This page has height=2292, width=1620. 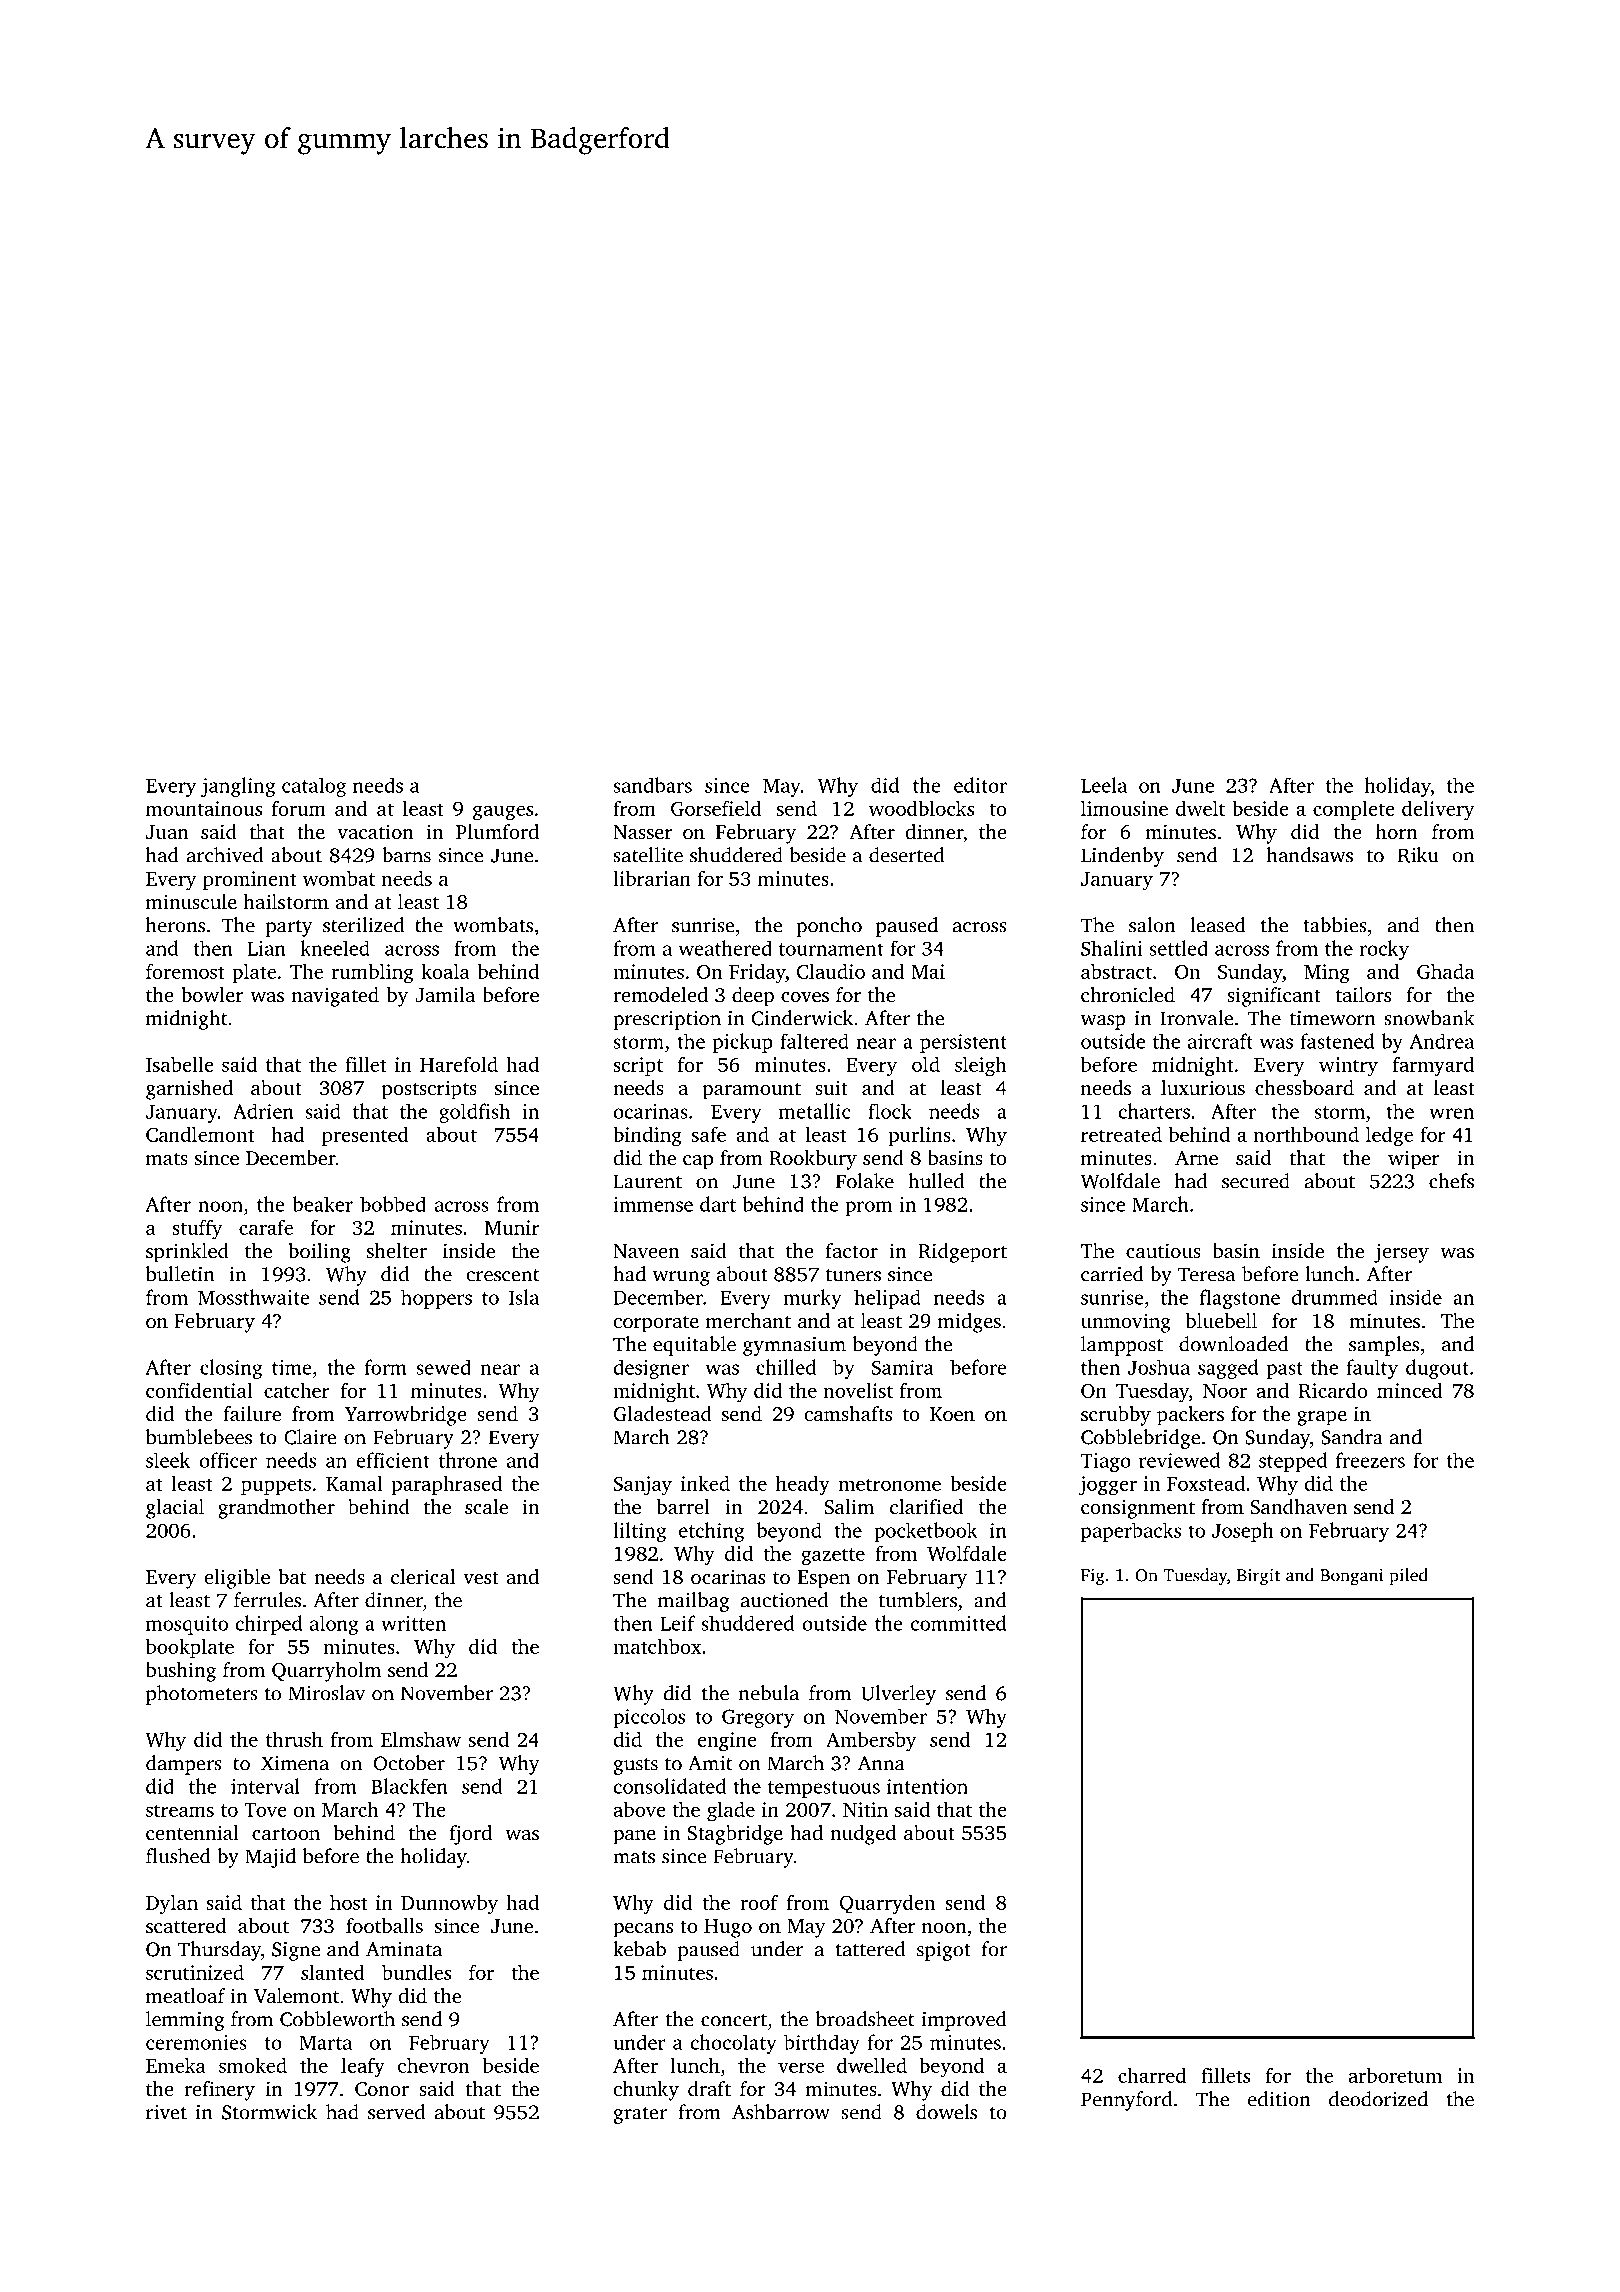 I want to click on delivery, so click(x=1438, y=810).
